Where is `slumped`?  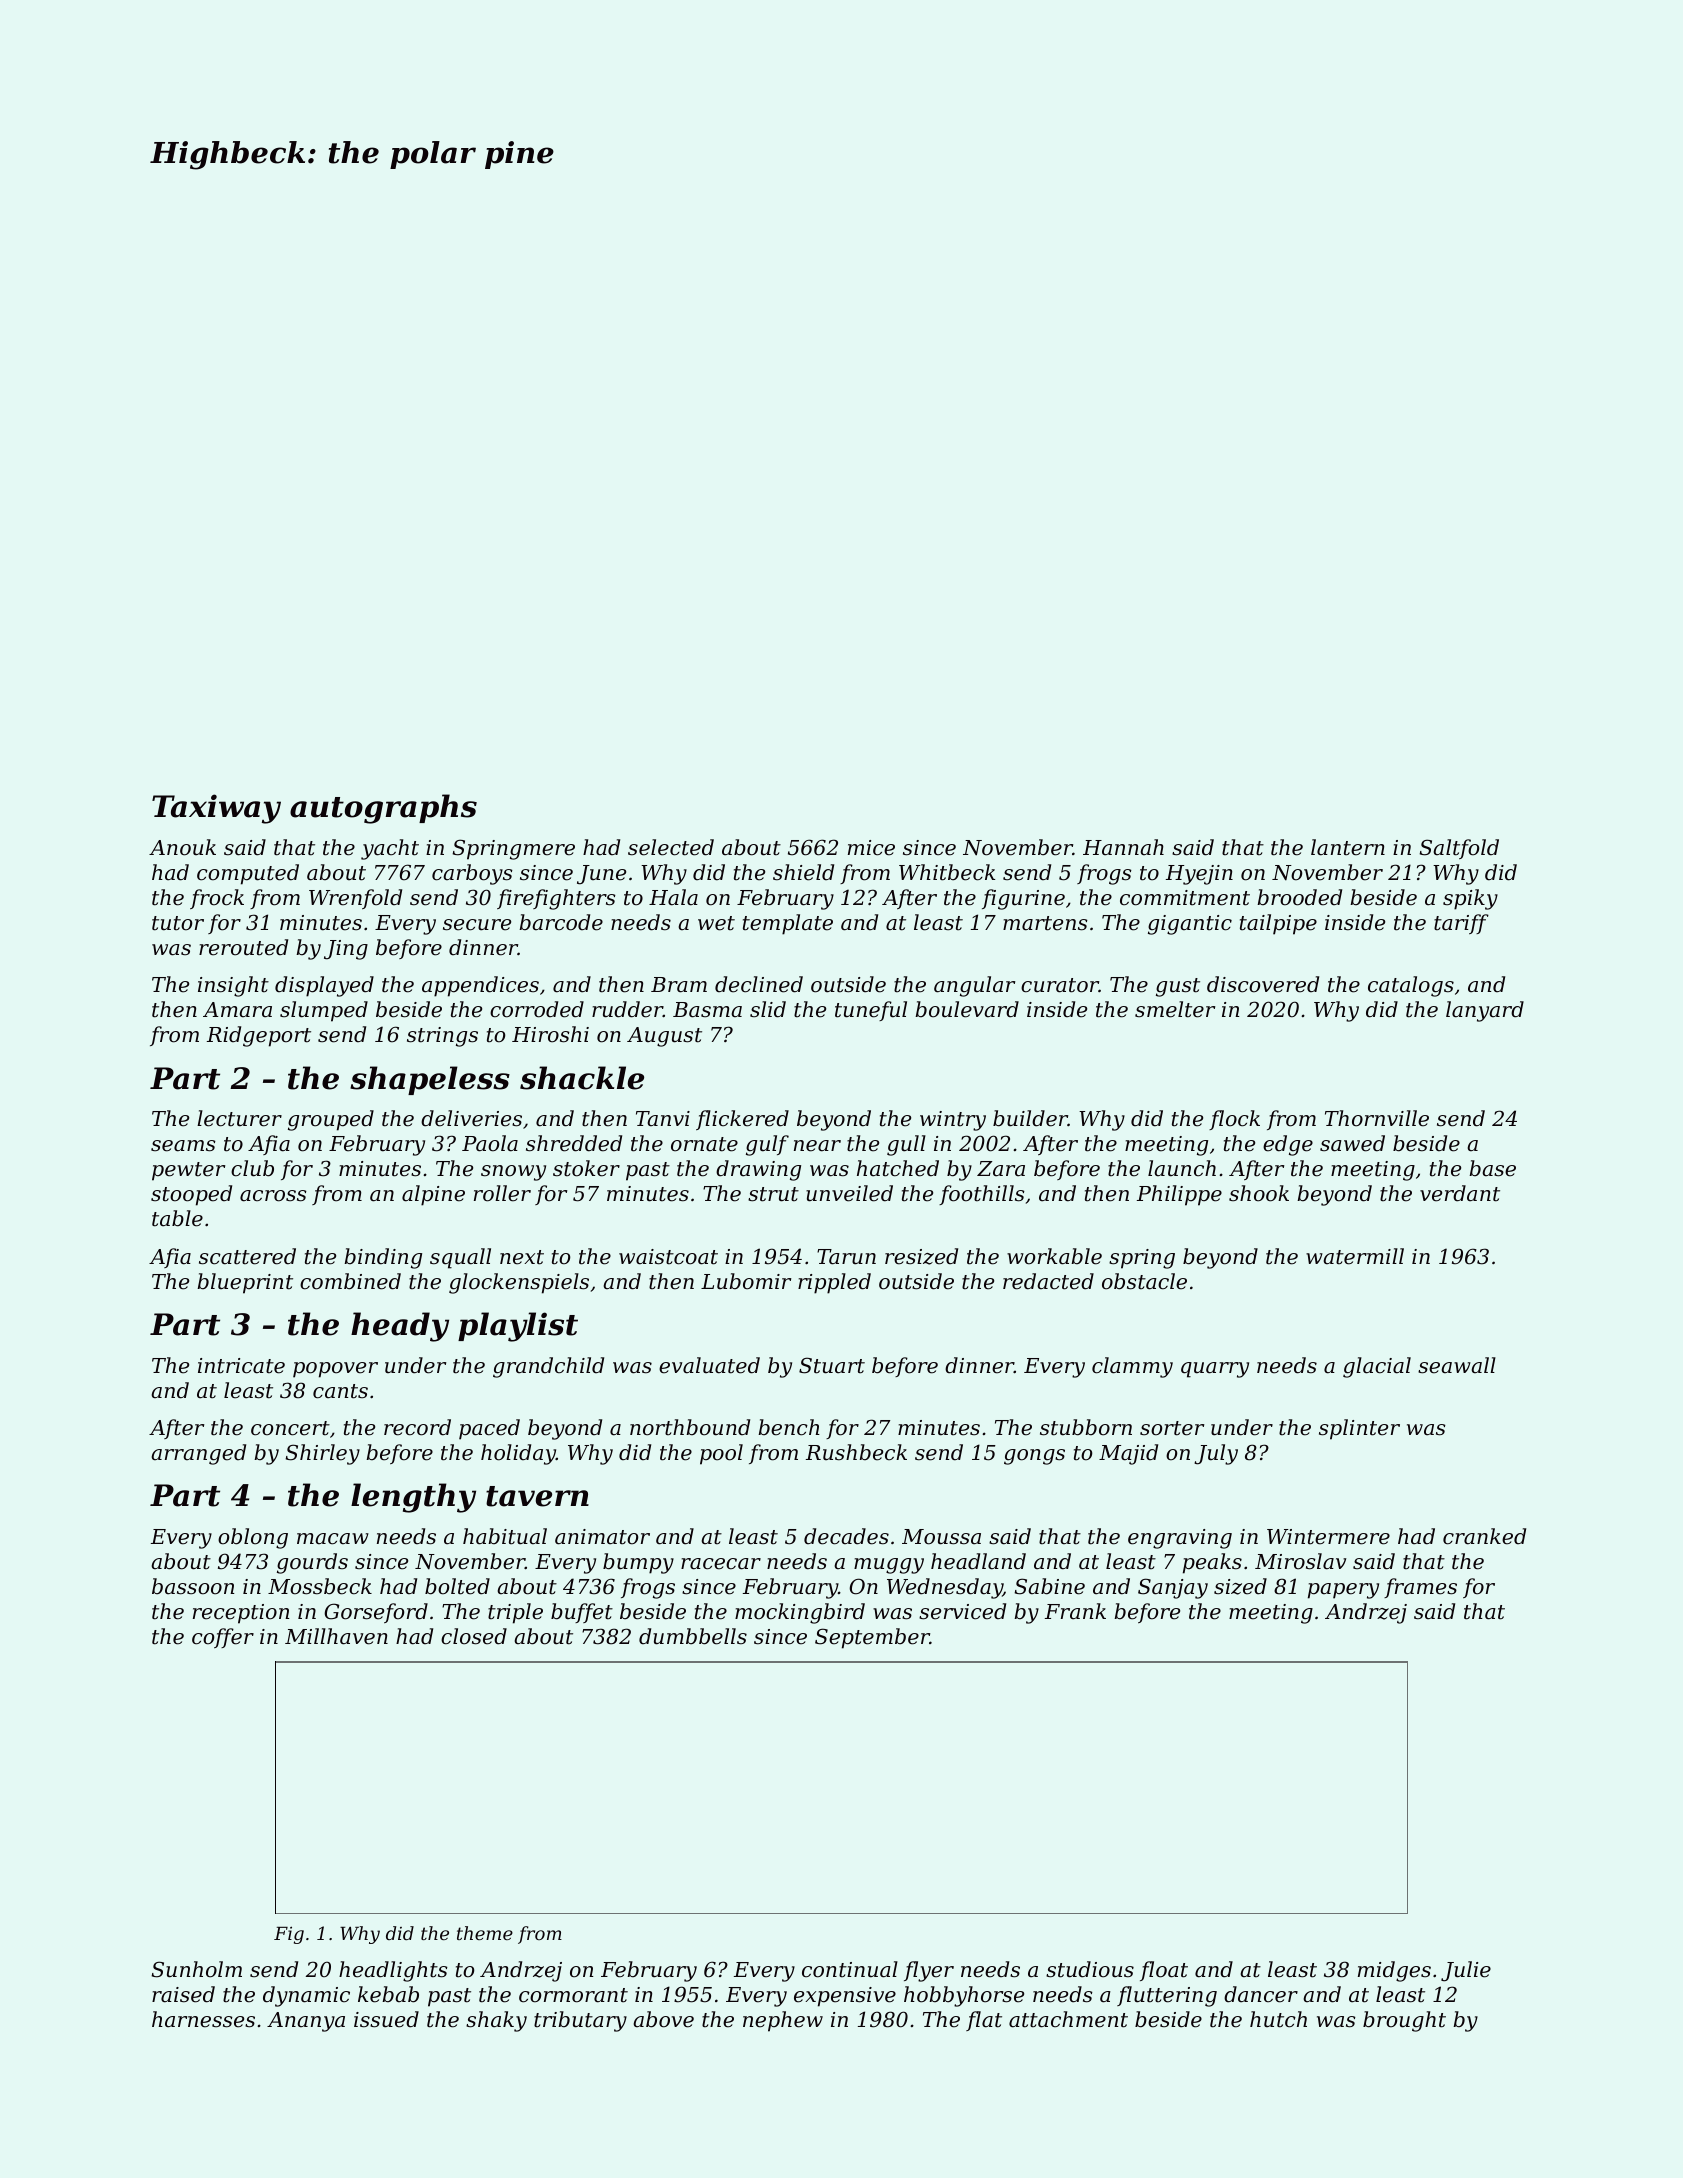
slumped is located at coordinates (324, 1011).
